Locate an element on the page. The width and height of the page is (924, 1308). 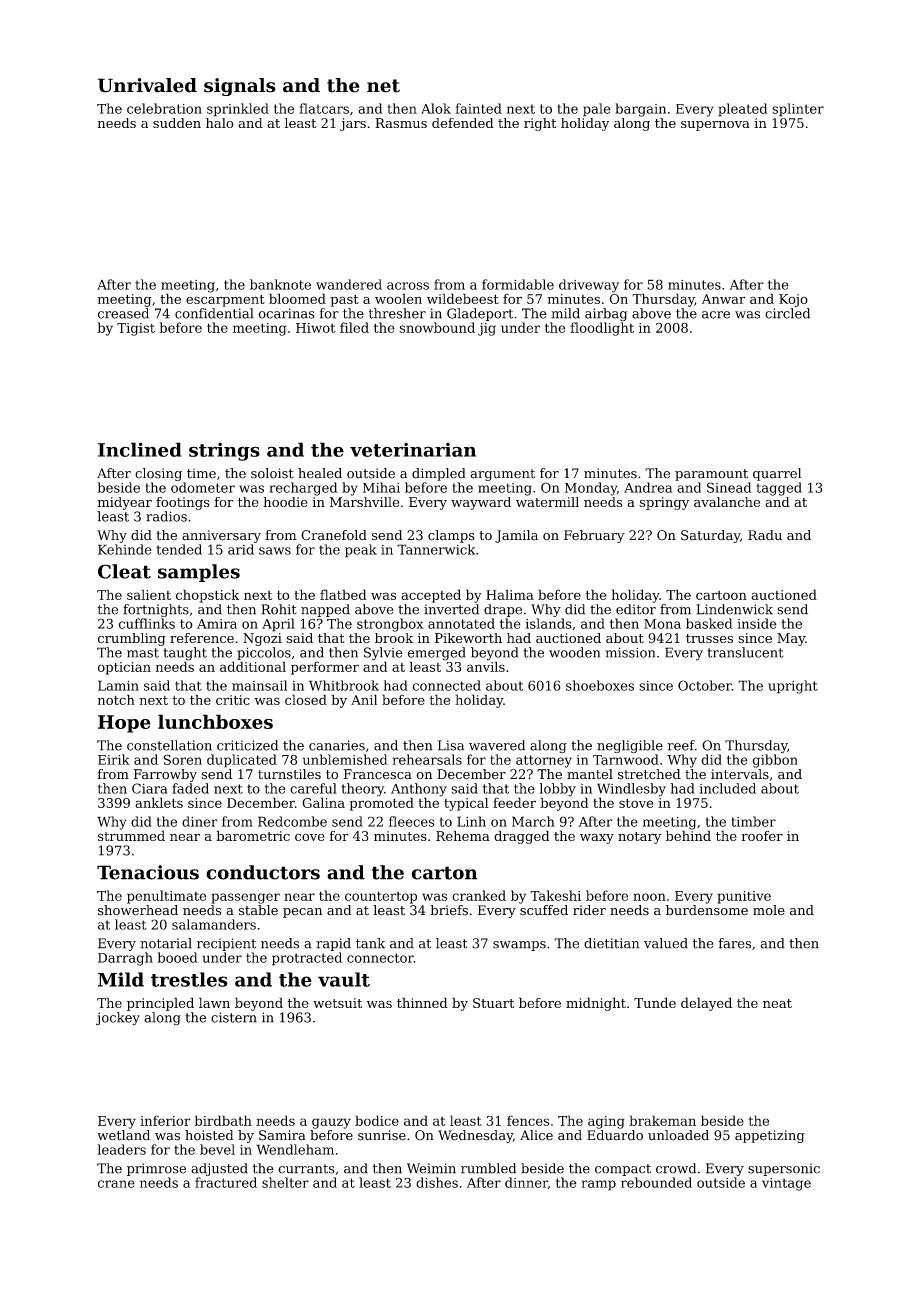
thinned is located at coordinates (422, 1002).
